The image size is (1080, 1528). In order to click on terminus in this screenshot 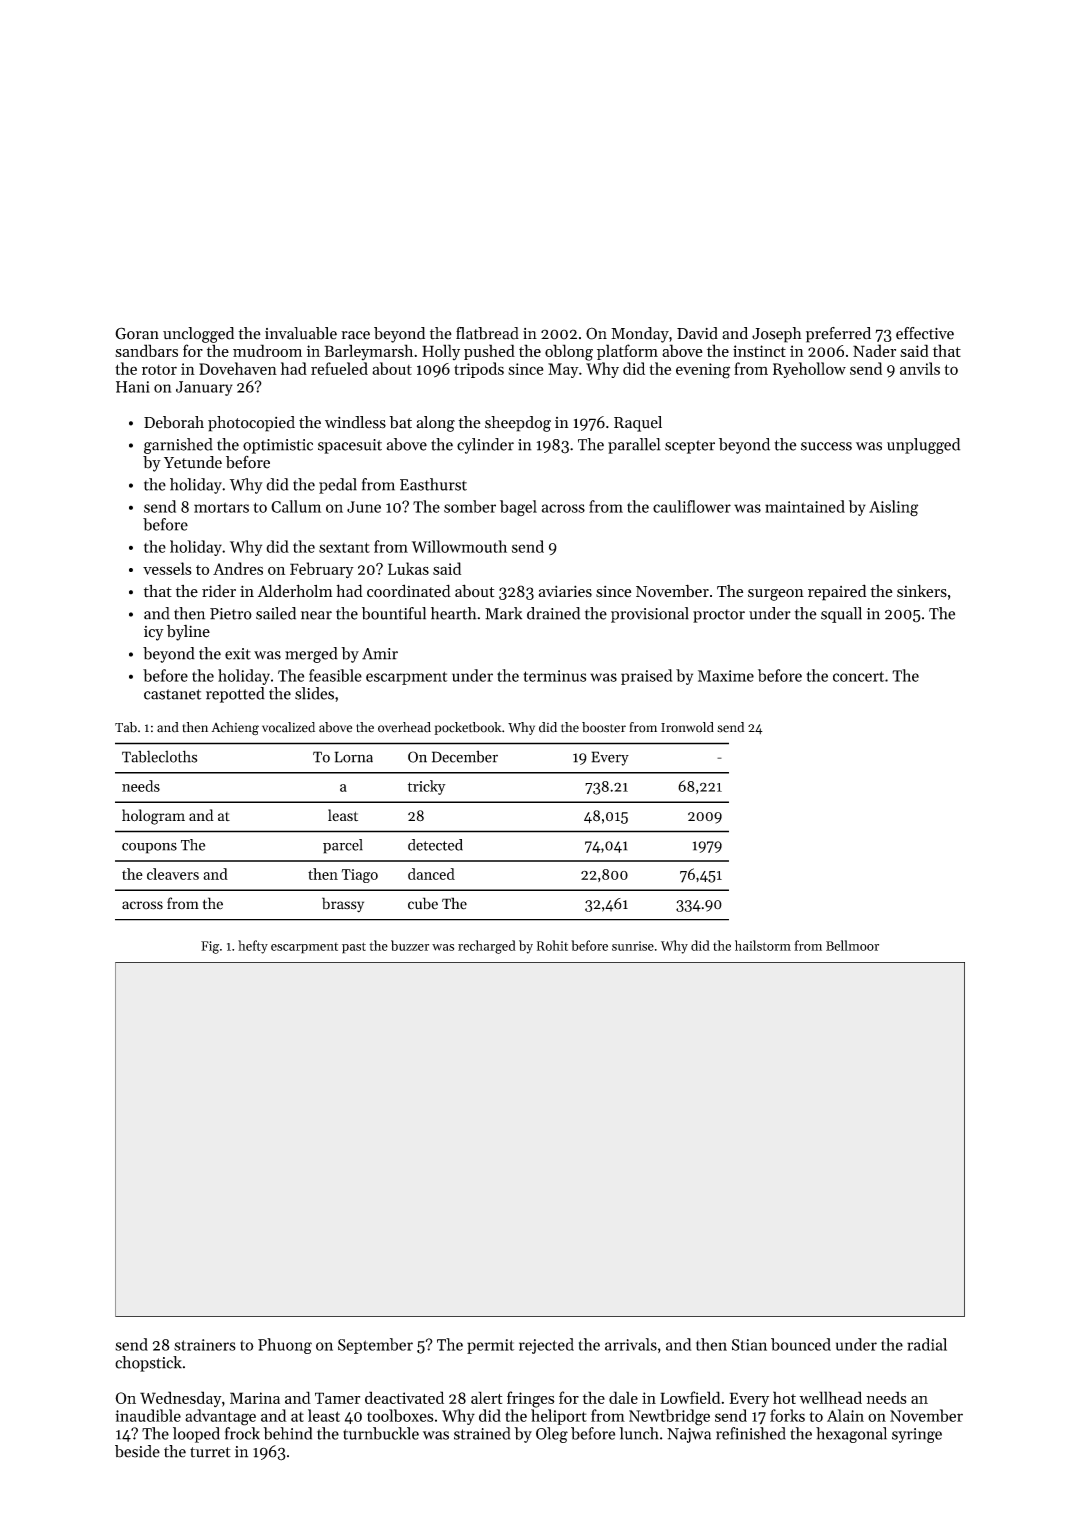, I will do `click(554, 676)`.
